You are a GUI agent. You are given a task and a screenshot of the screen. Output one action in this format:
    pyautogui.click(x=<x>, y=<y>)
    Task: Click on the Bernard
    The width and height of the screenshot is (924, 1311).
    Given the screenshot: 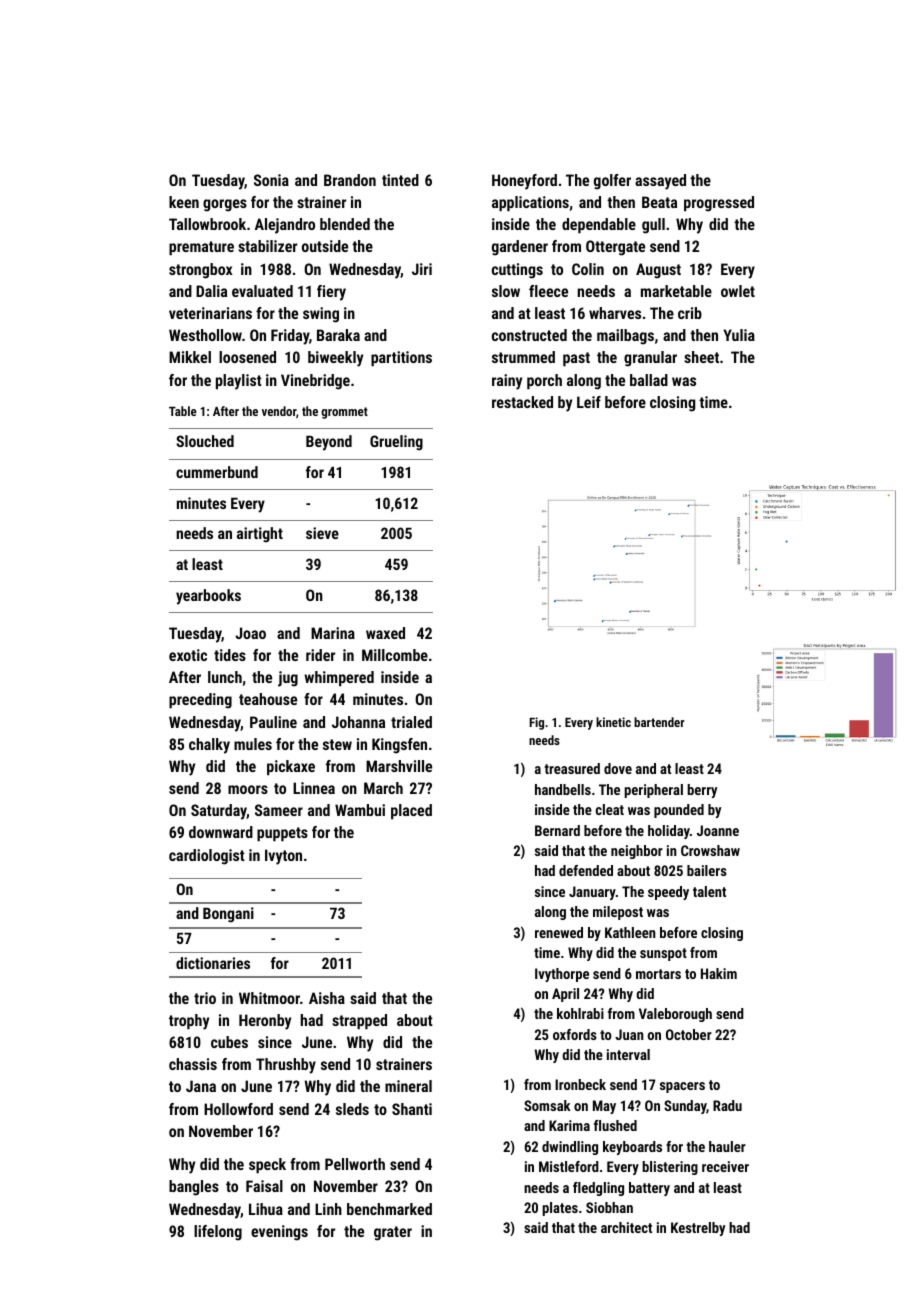 What is the action you would take?
    pyautogui.click(x=557, y=830)
